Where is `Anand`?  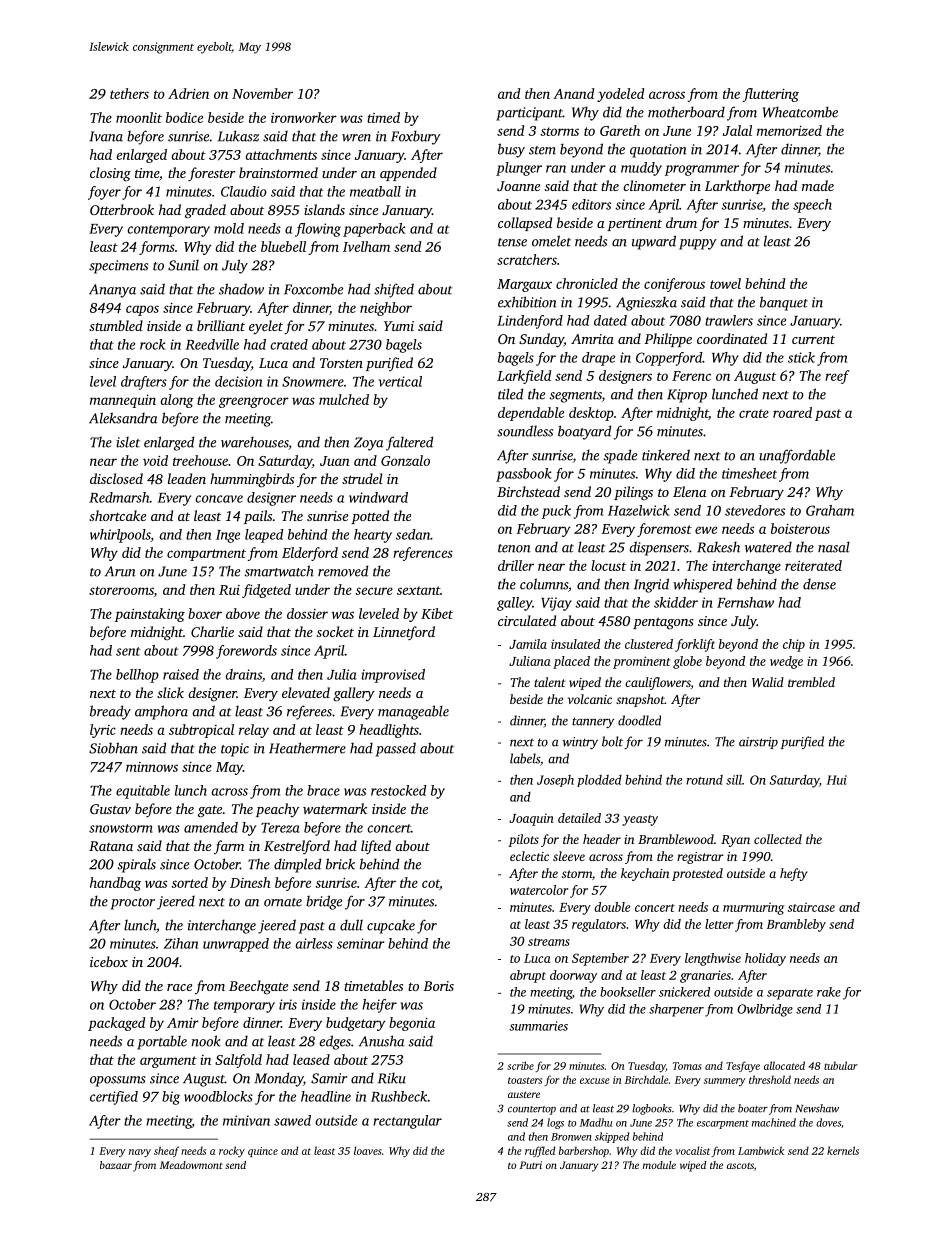
Anand is located at coordinates (573, 93).
